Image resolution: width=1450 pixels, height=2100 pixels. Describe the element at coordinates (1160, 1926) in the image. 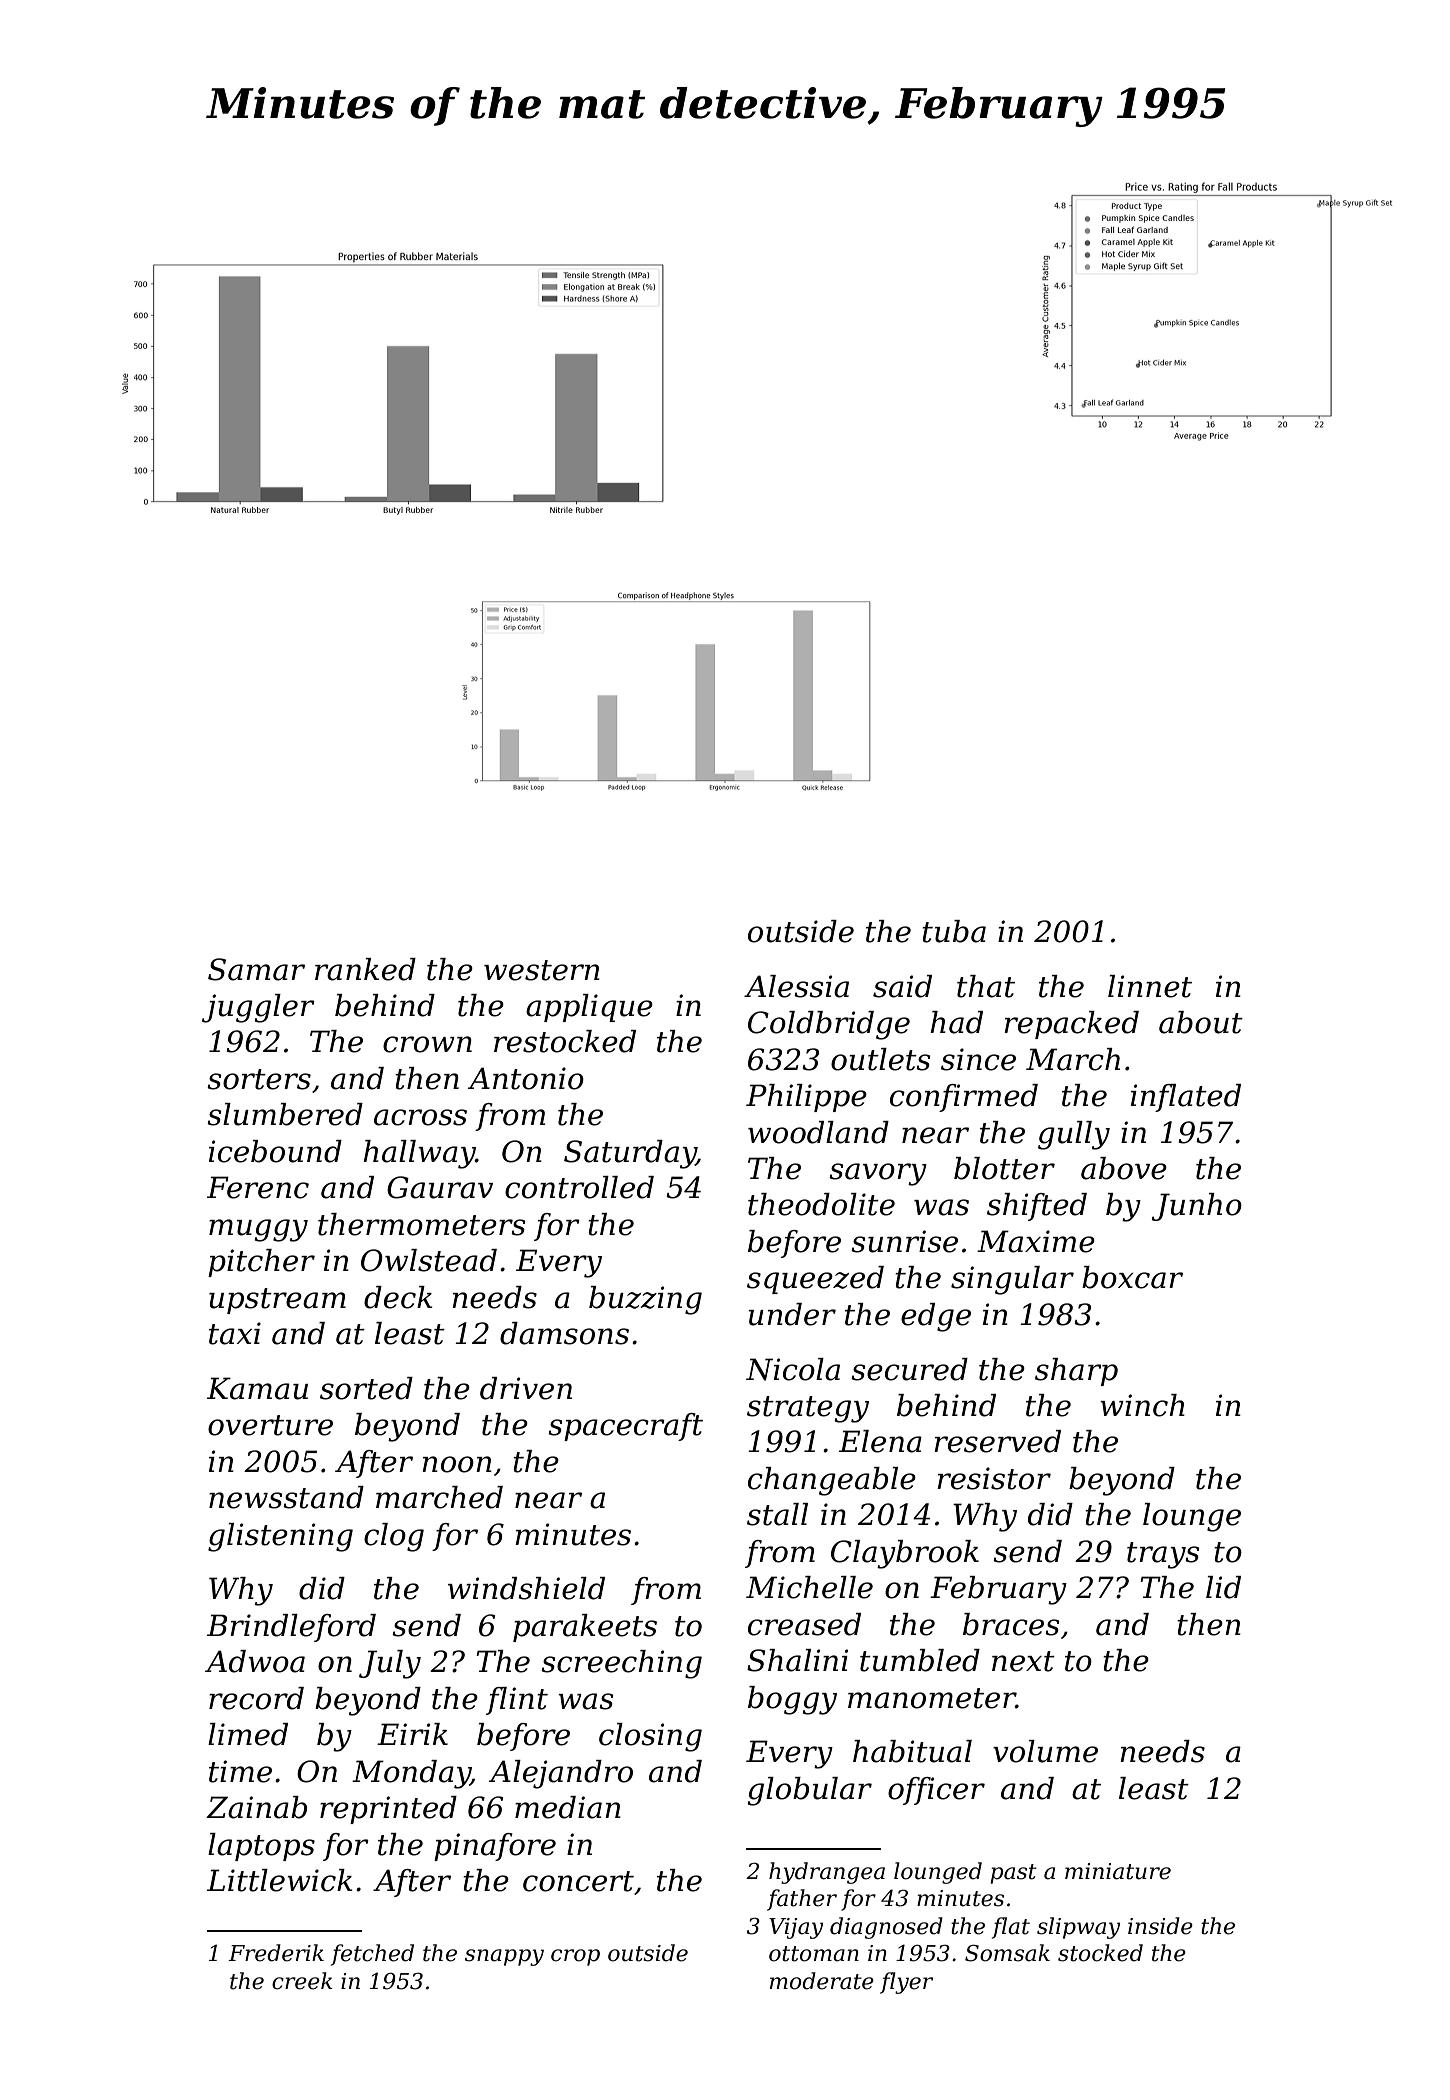

I see `inside` at that location.
